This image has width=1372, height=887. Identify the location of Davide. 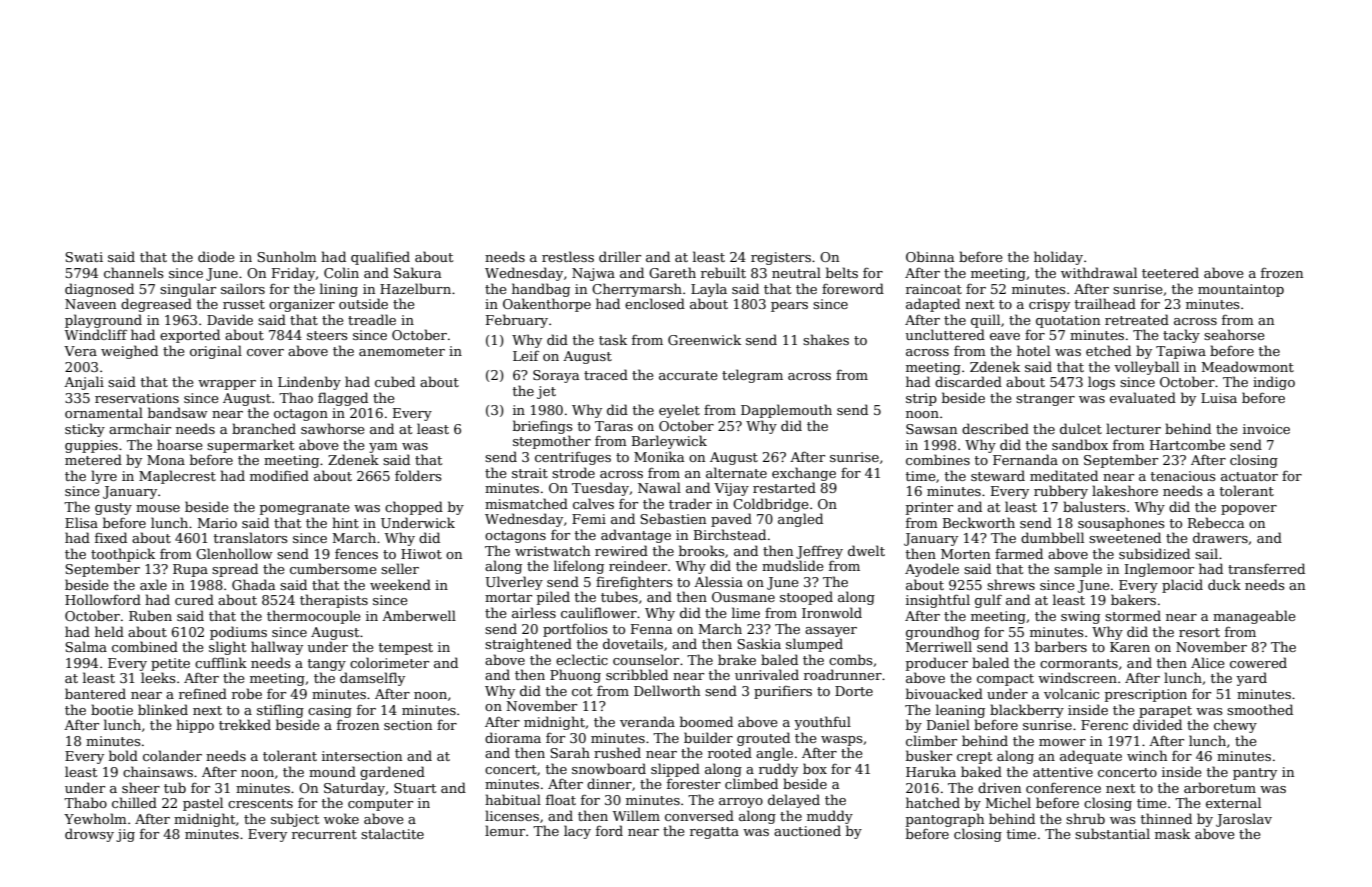
(230, 319).
